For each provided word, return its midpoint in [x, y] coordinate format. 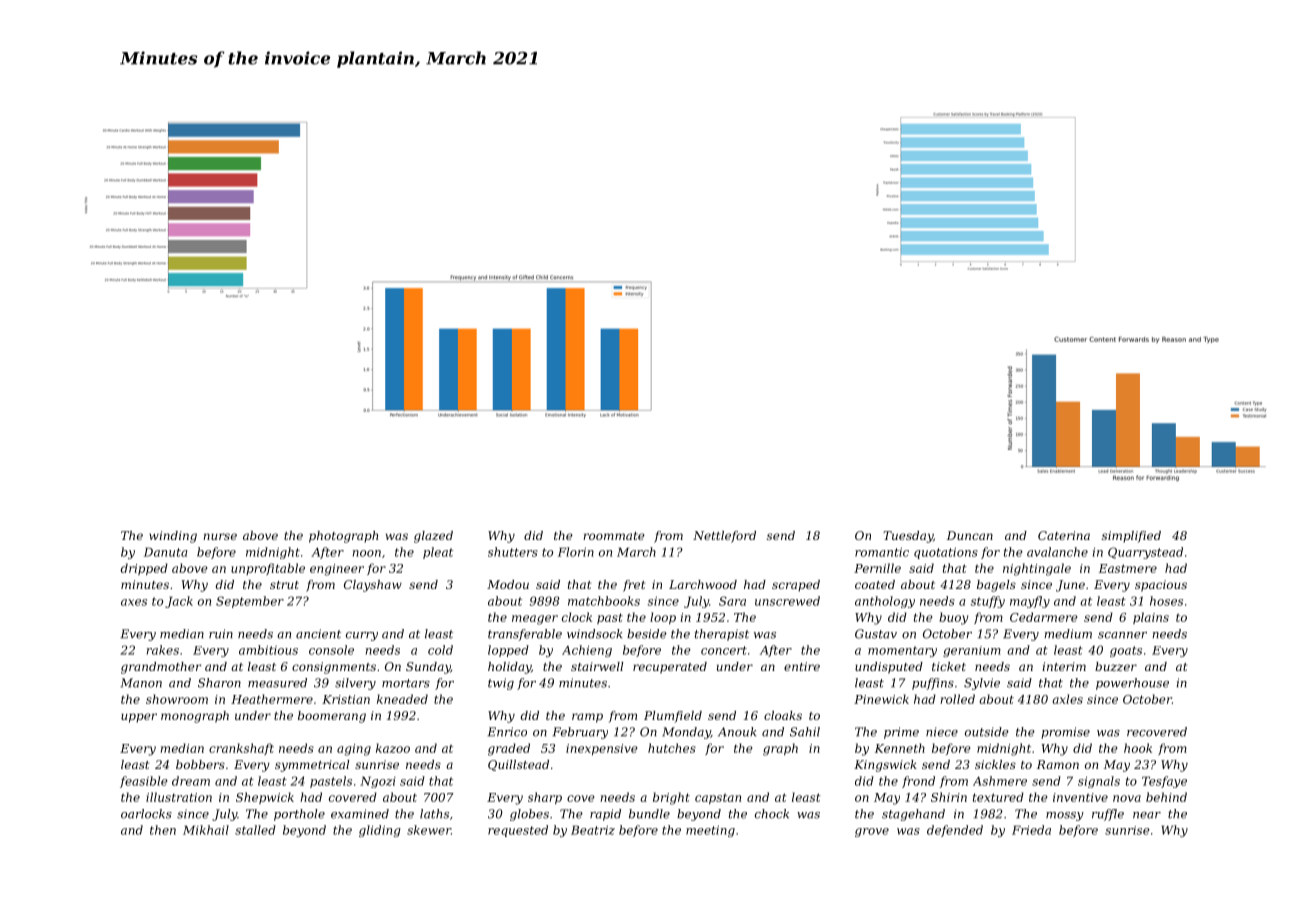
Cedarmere [1043, 617]
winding [173, 537]
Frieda [1031, 830]
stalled [255, 830]
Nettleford [724, 537]
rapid [605, 815]
